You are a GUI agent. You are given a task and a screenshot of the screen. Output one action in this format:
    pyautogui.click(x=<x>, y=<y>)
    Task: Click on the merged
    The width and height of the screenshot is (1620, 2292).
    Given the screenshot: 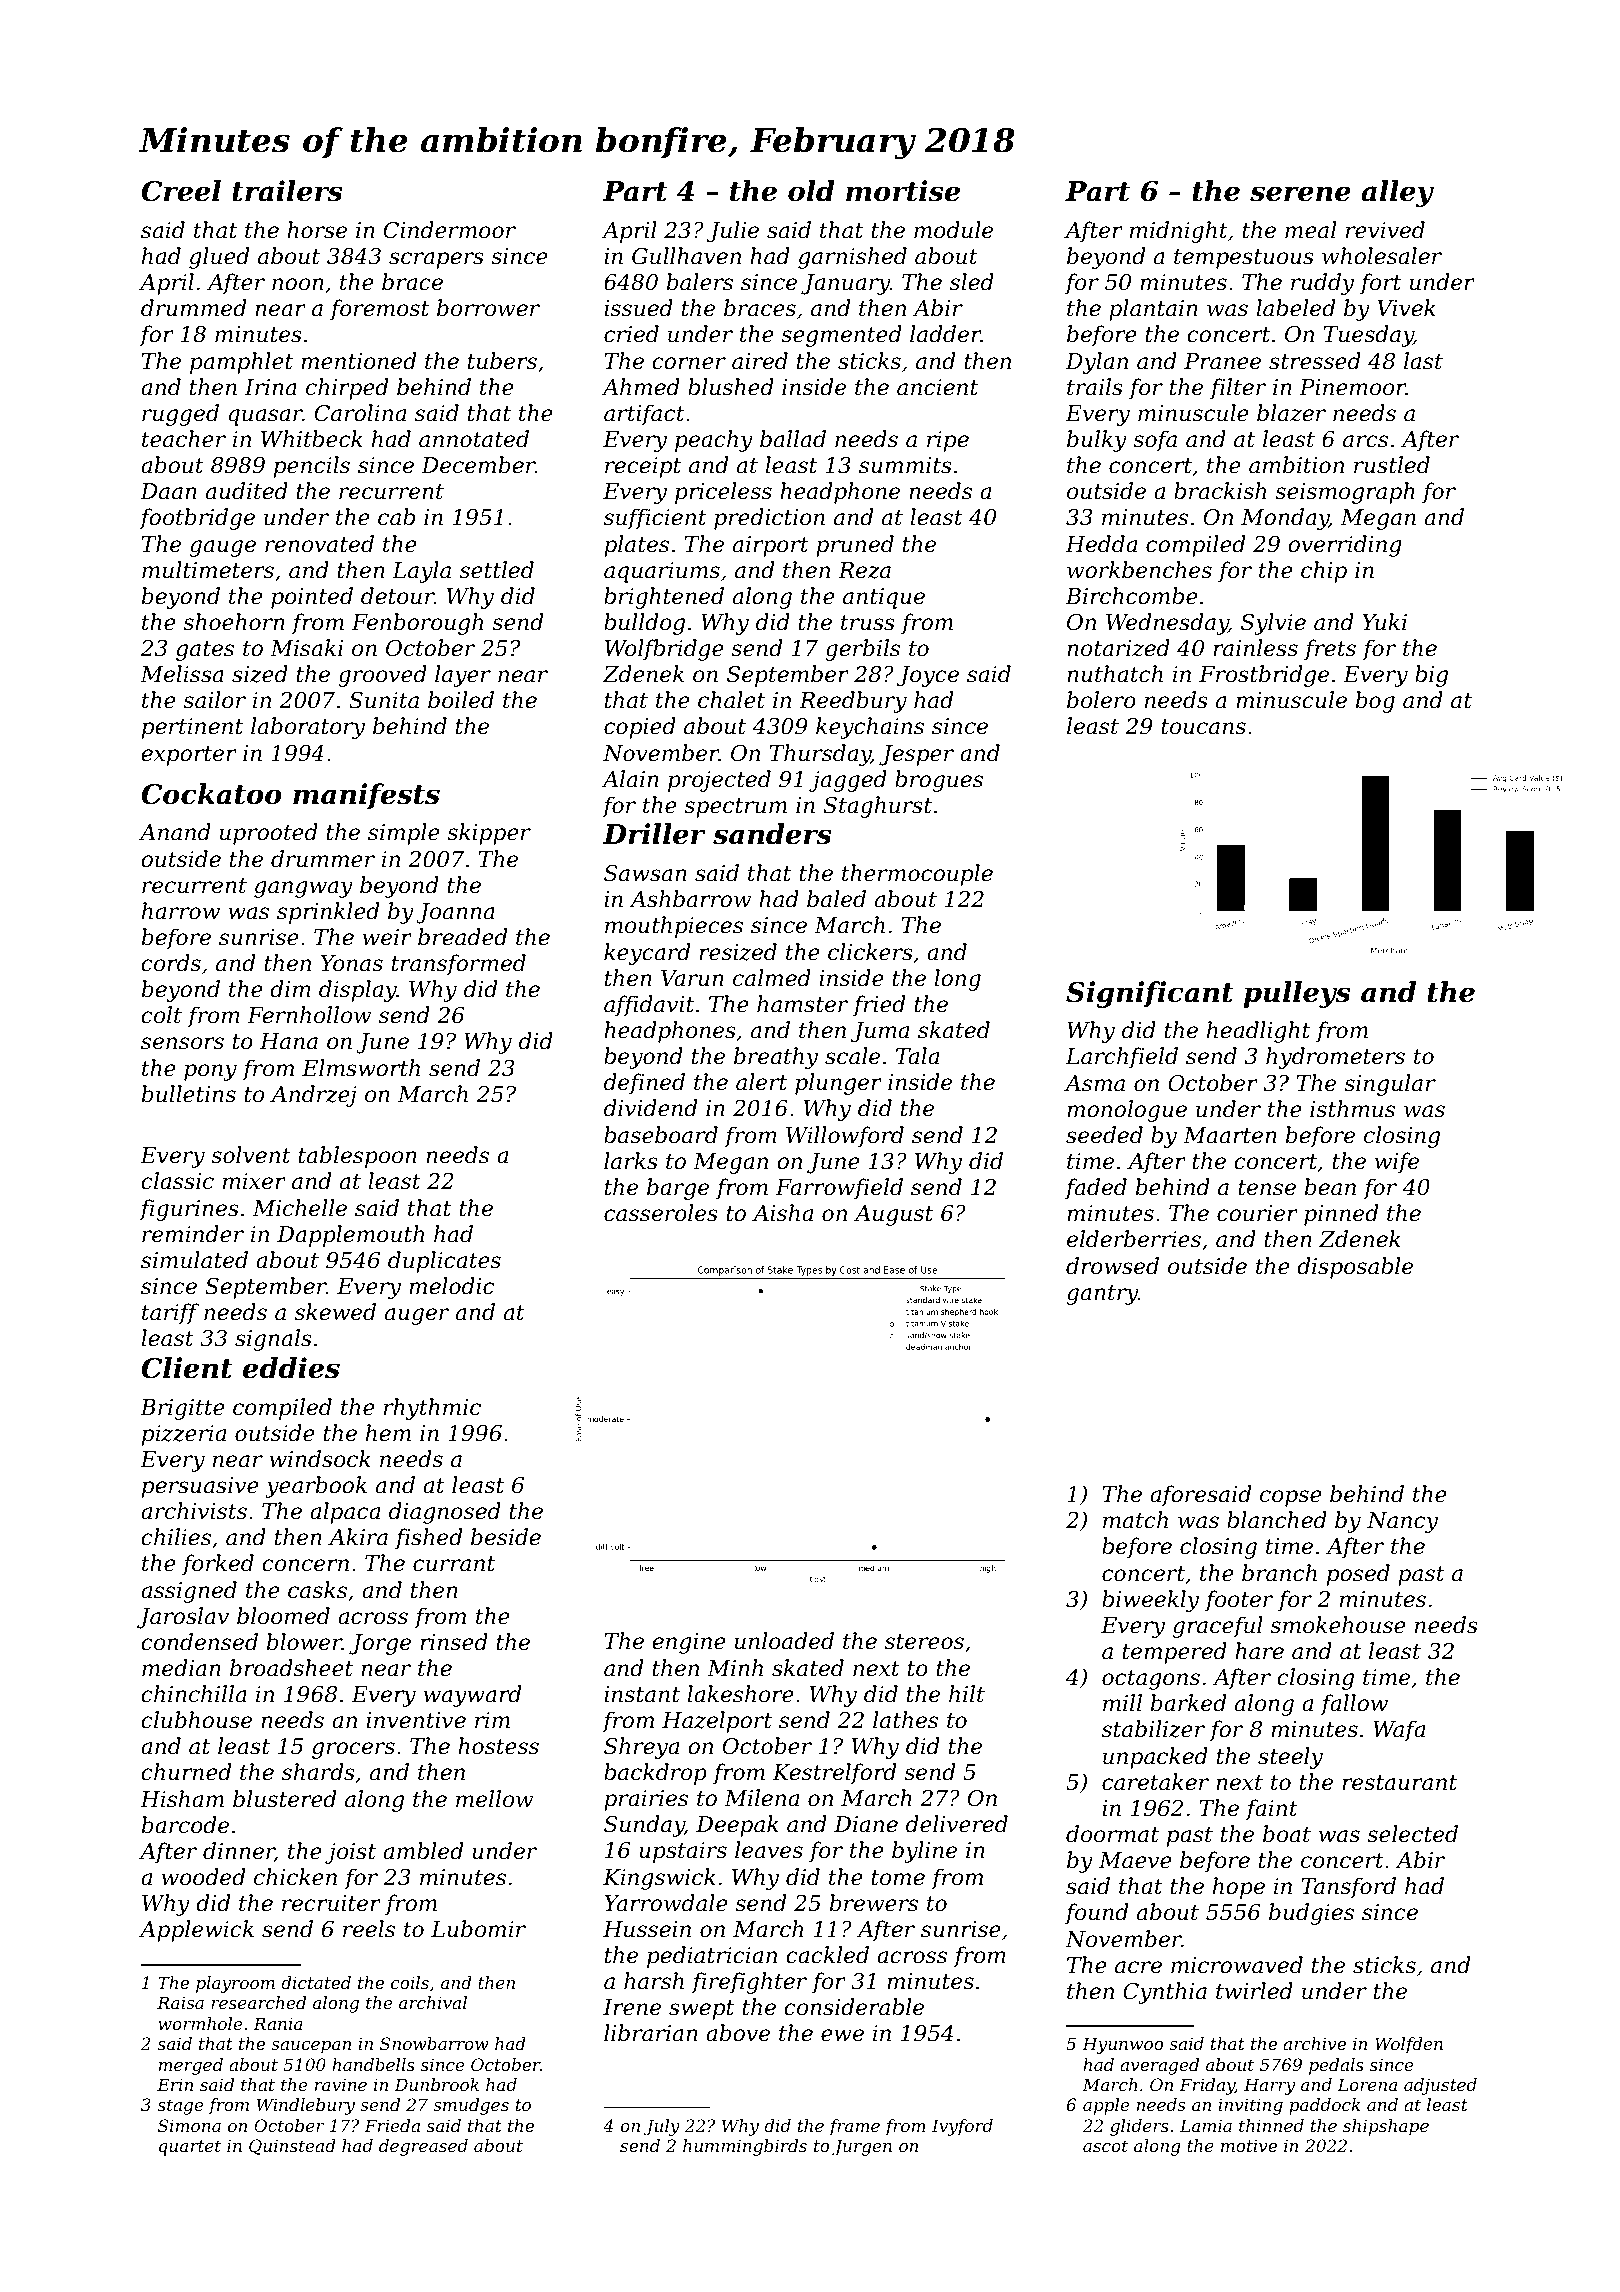 What is the action you would take?
    pyautogui.click(x=191, y=2066)
